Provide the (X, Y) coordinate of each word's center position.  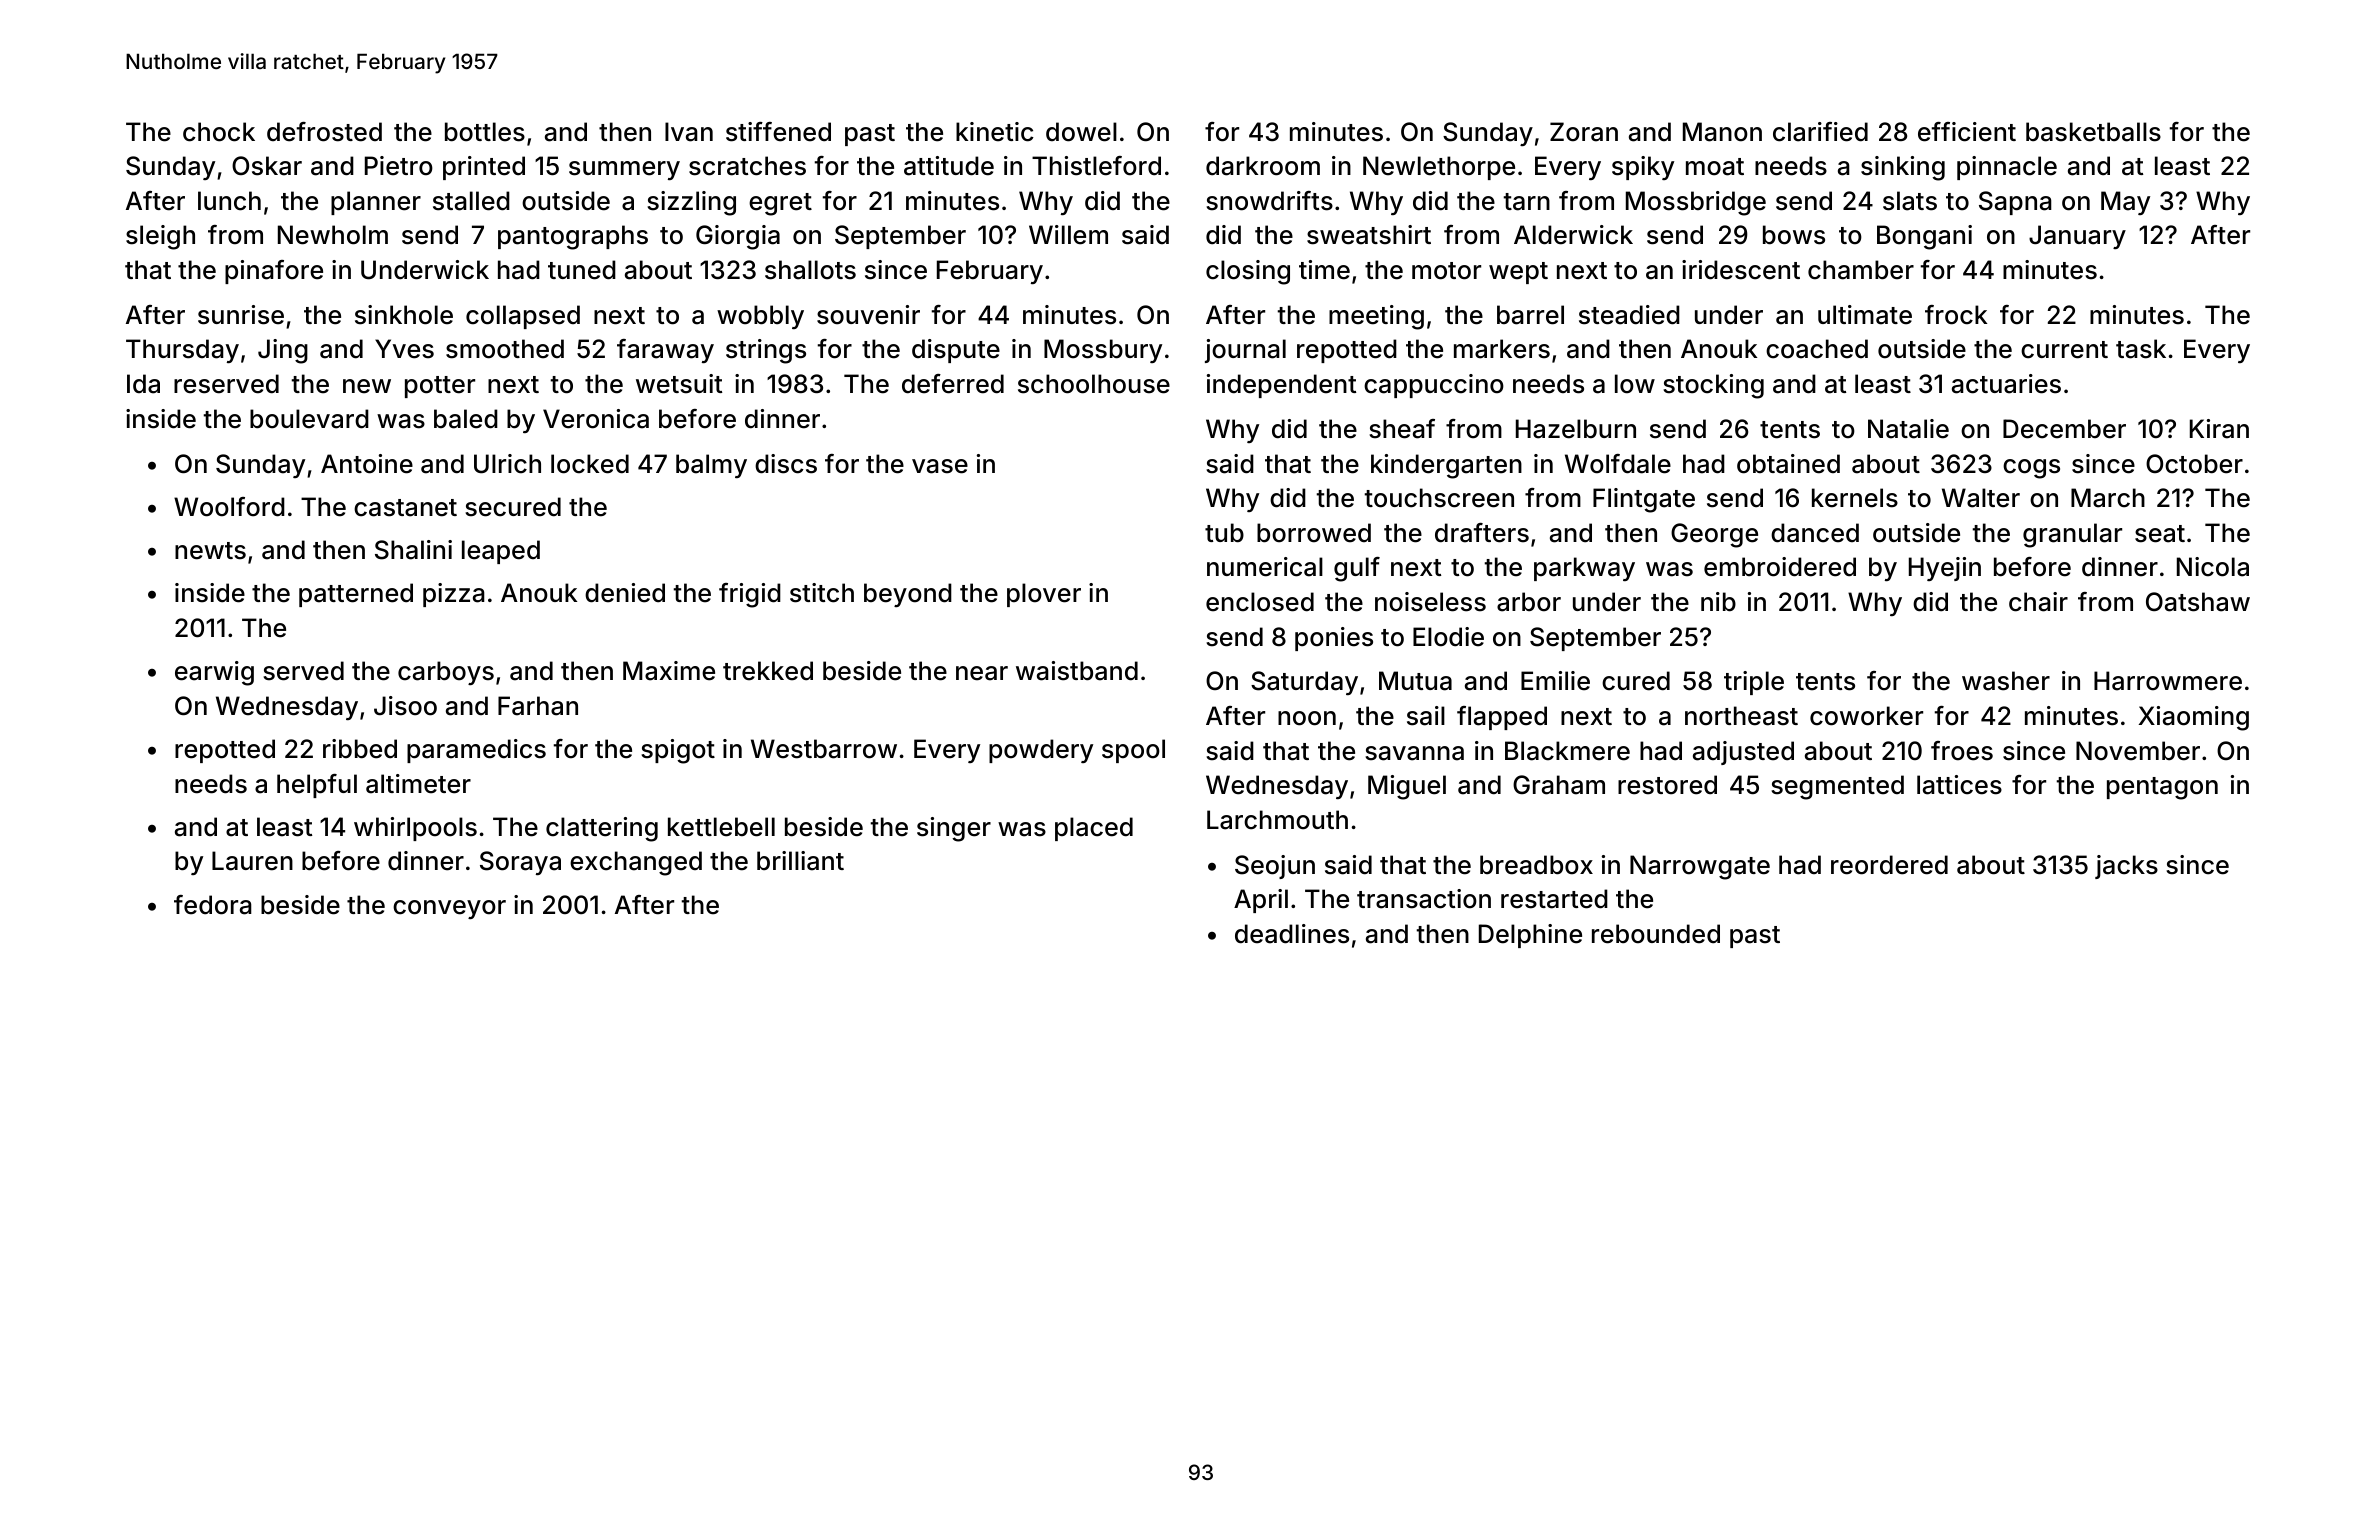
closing (1248, 272)
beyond (908, 595)
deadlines (1292, 934)
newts (210, 551)
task (2141, 349)
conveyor (449, 909)
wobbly (760, 317)
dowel (1081, 132)
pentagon (2162, 788)
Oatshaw (2198, 602)
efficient (1967, 132)
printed (484, 168)
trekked (768, 671)
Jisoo (405, 706)
